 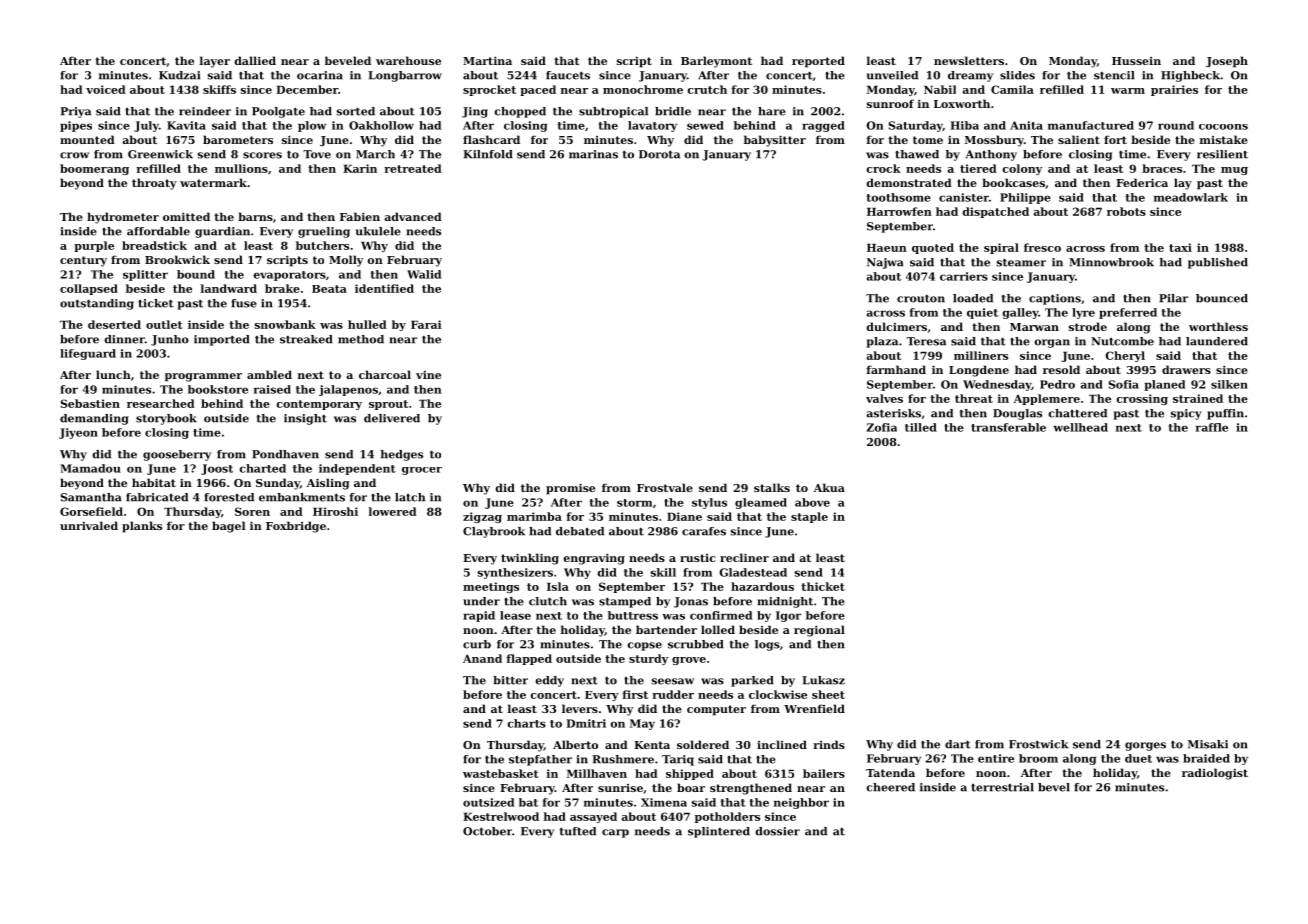 I want to click on bitter, so click(x=510, y=680).
